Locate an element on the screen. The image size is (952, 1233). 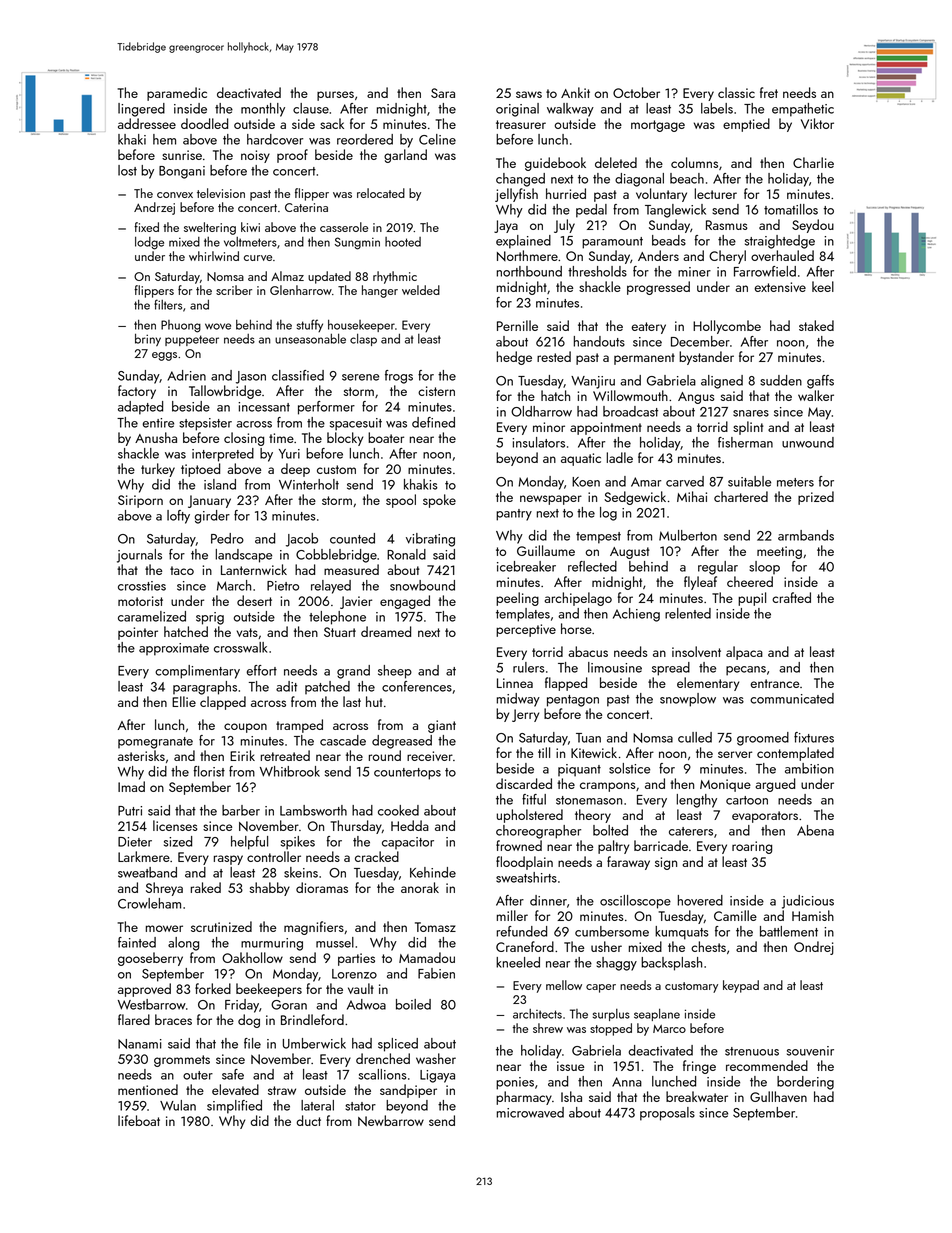
microwaved is located at coordinates (530, 1112).
